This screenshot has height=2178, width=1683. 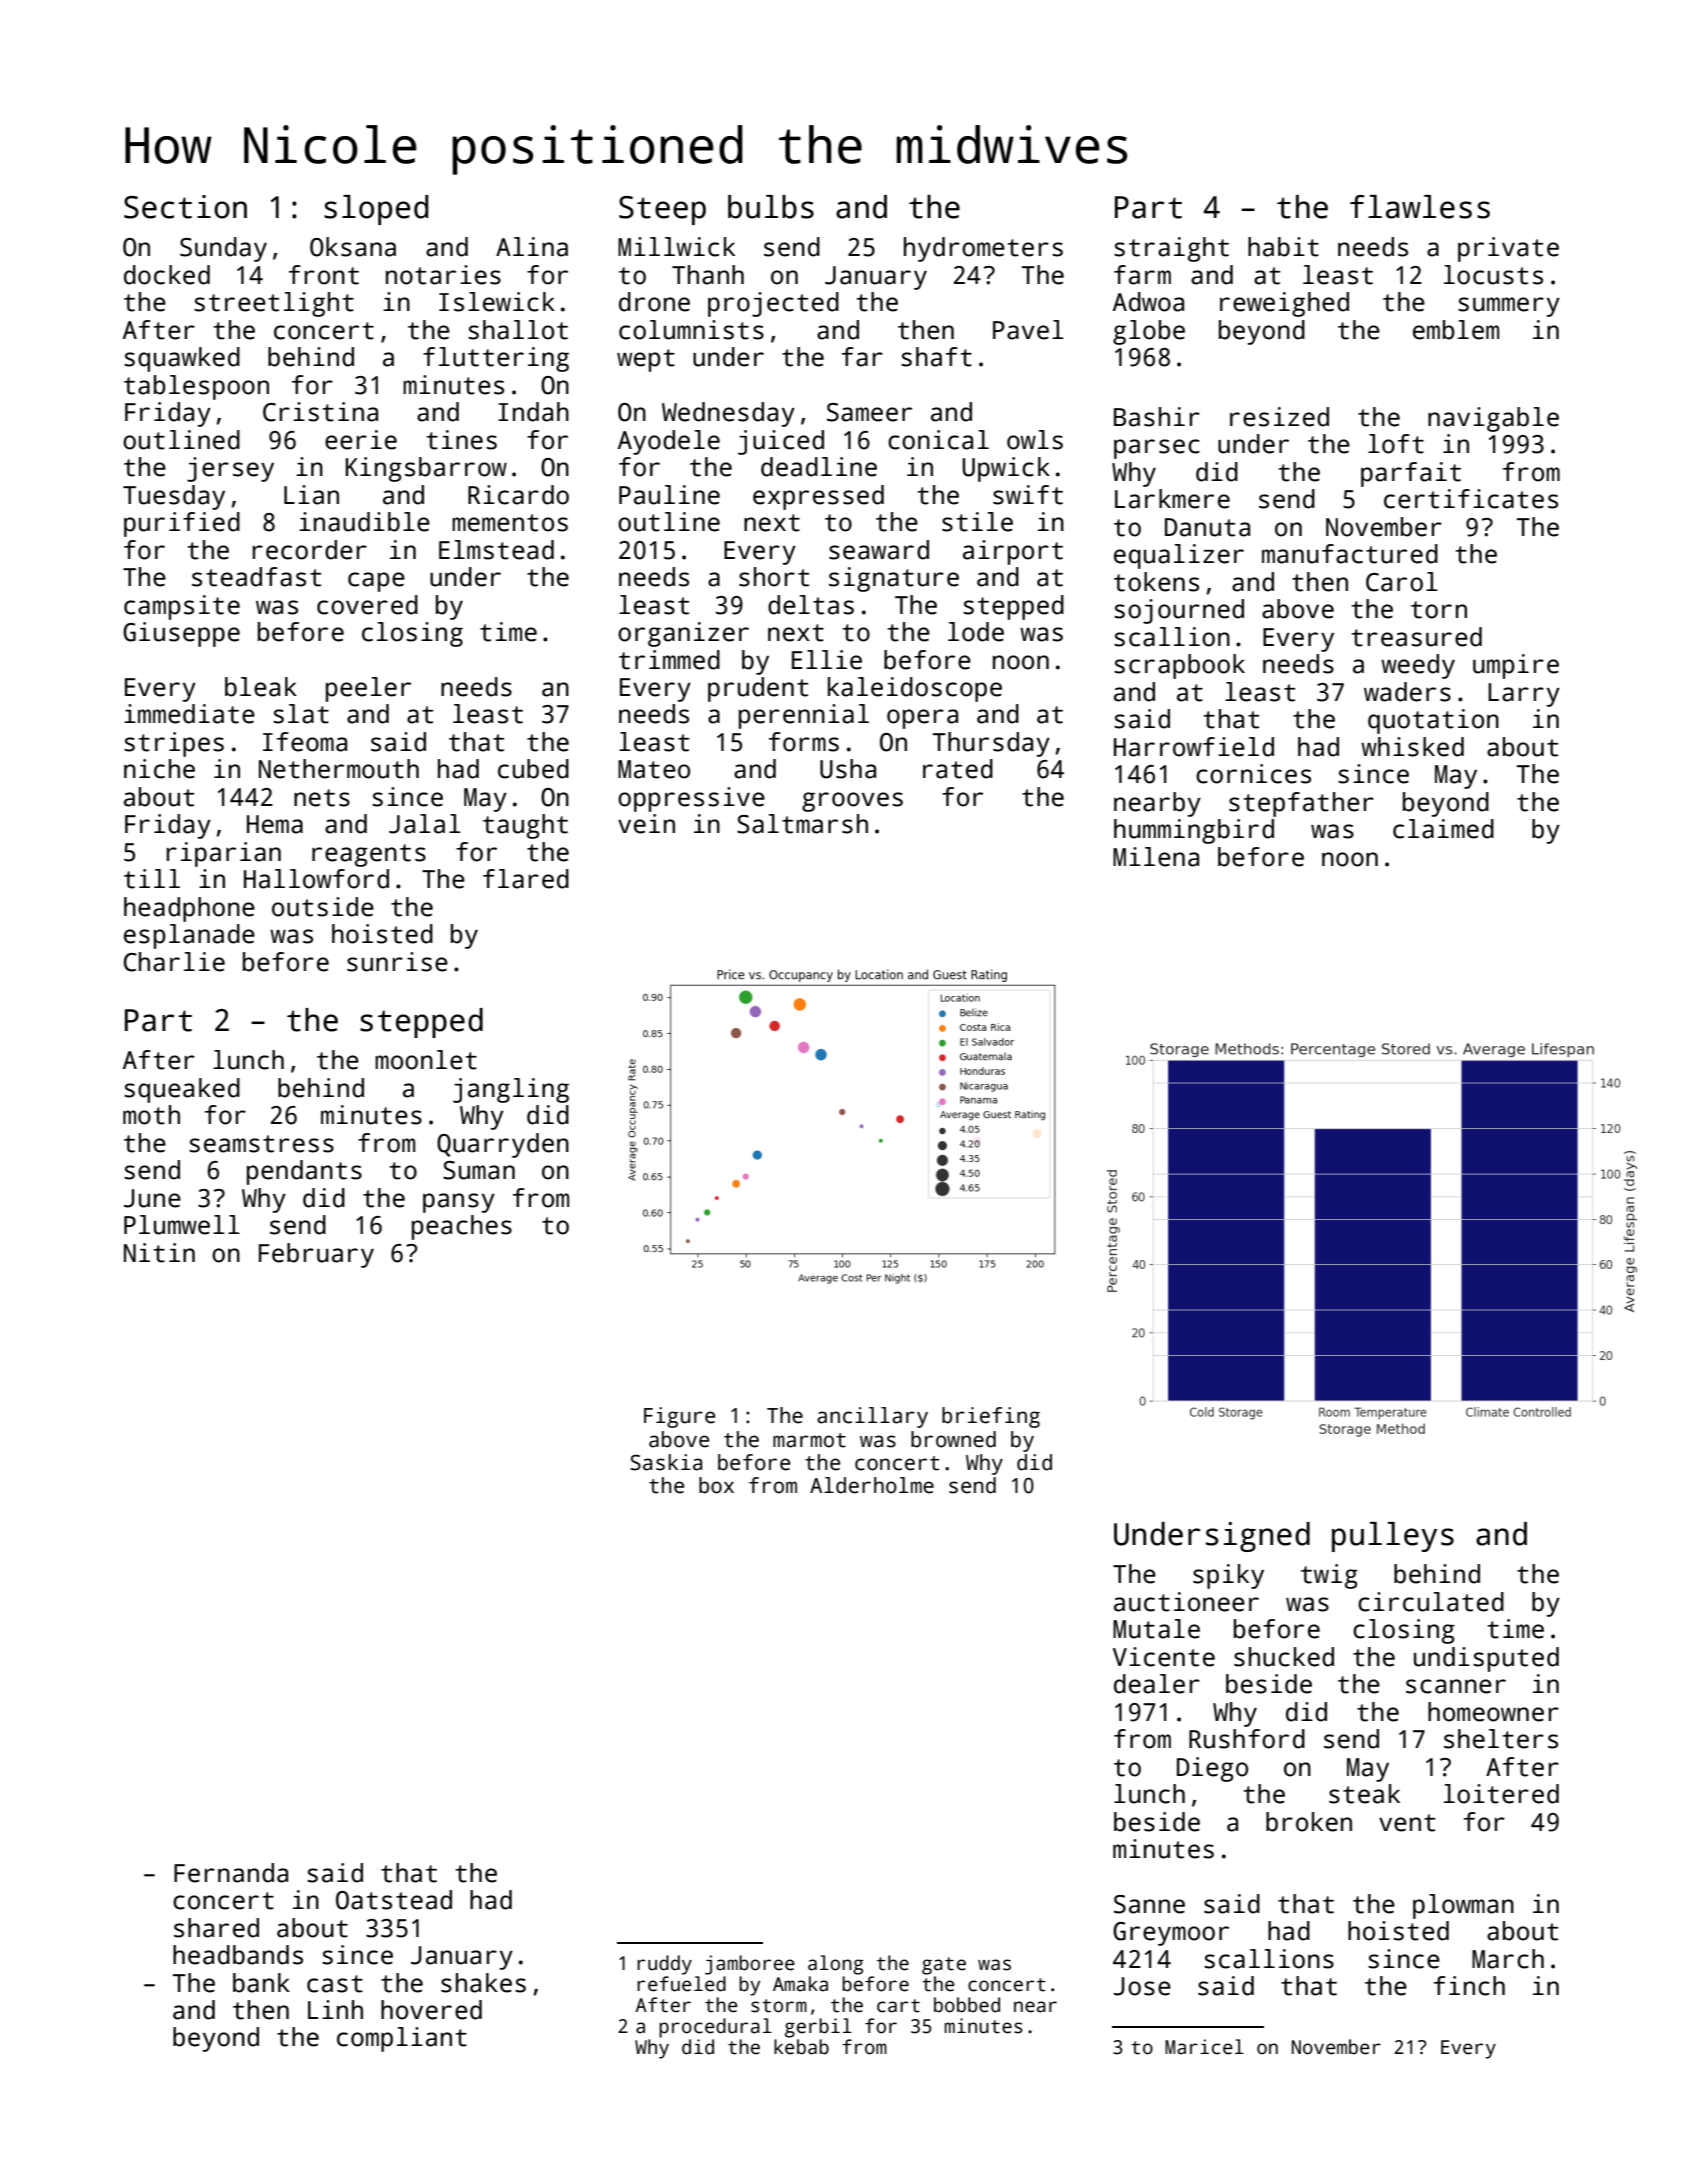 What do you see at coordinates (368, 689) in the screenshot?
I see `peeler` at bounding box center [368, 689].
